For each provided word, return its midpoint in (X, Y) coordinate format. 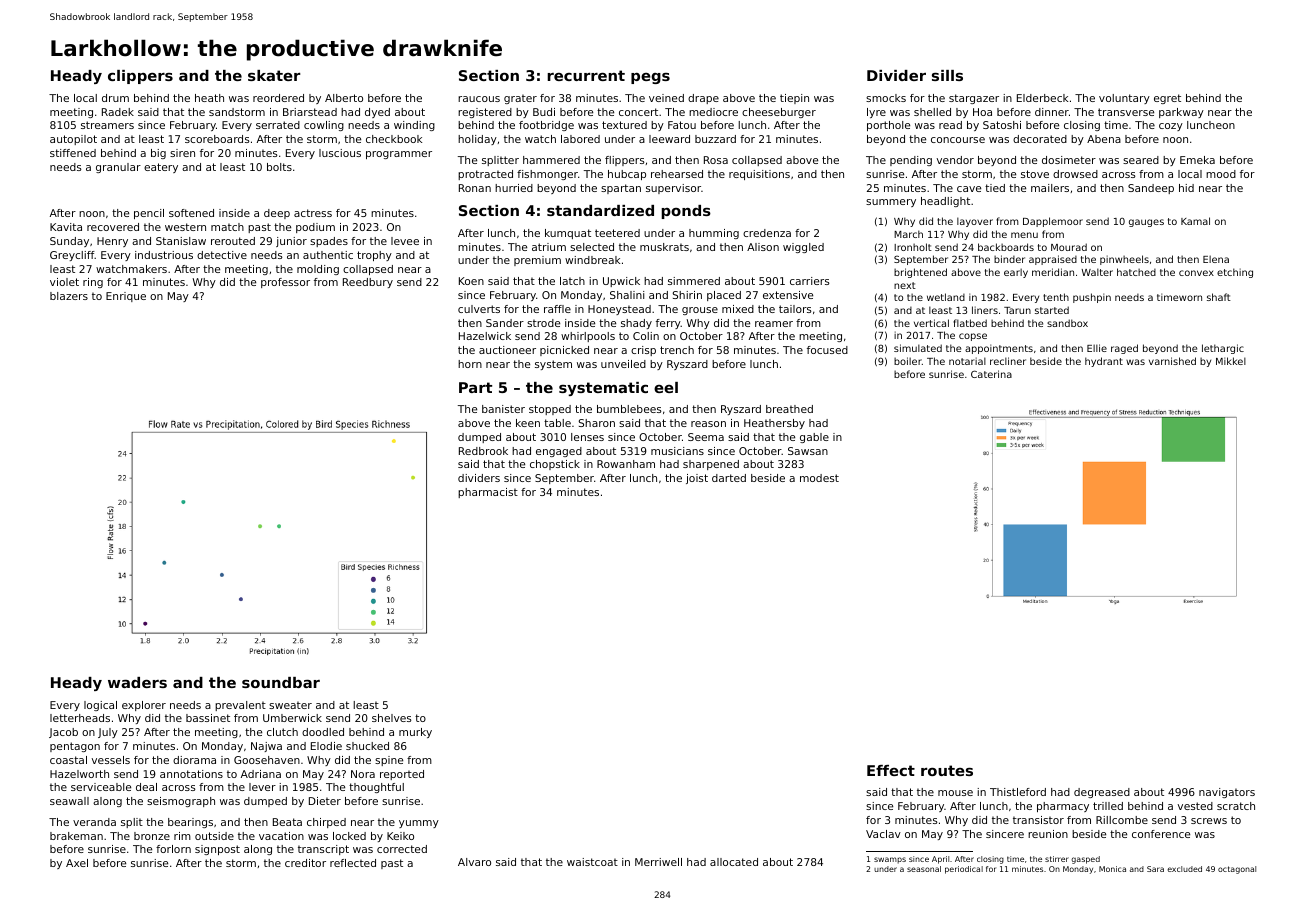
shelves (391, 718)
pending (911, 161)
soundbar (281, 682)
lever (262, 787)
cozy (1171, 127)
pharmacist (488, 493)
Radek (118, 112)
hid (1186, 188)
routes (947, 770)
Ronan (475, 188)
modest (819, 478)
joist (697, 479)
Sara (1155, 869)
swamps (890, 860)
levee (405, 241)
